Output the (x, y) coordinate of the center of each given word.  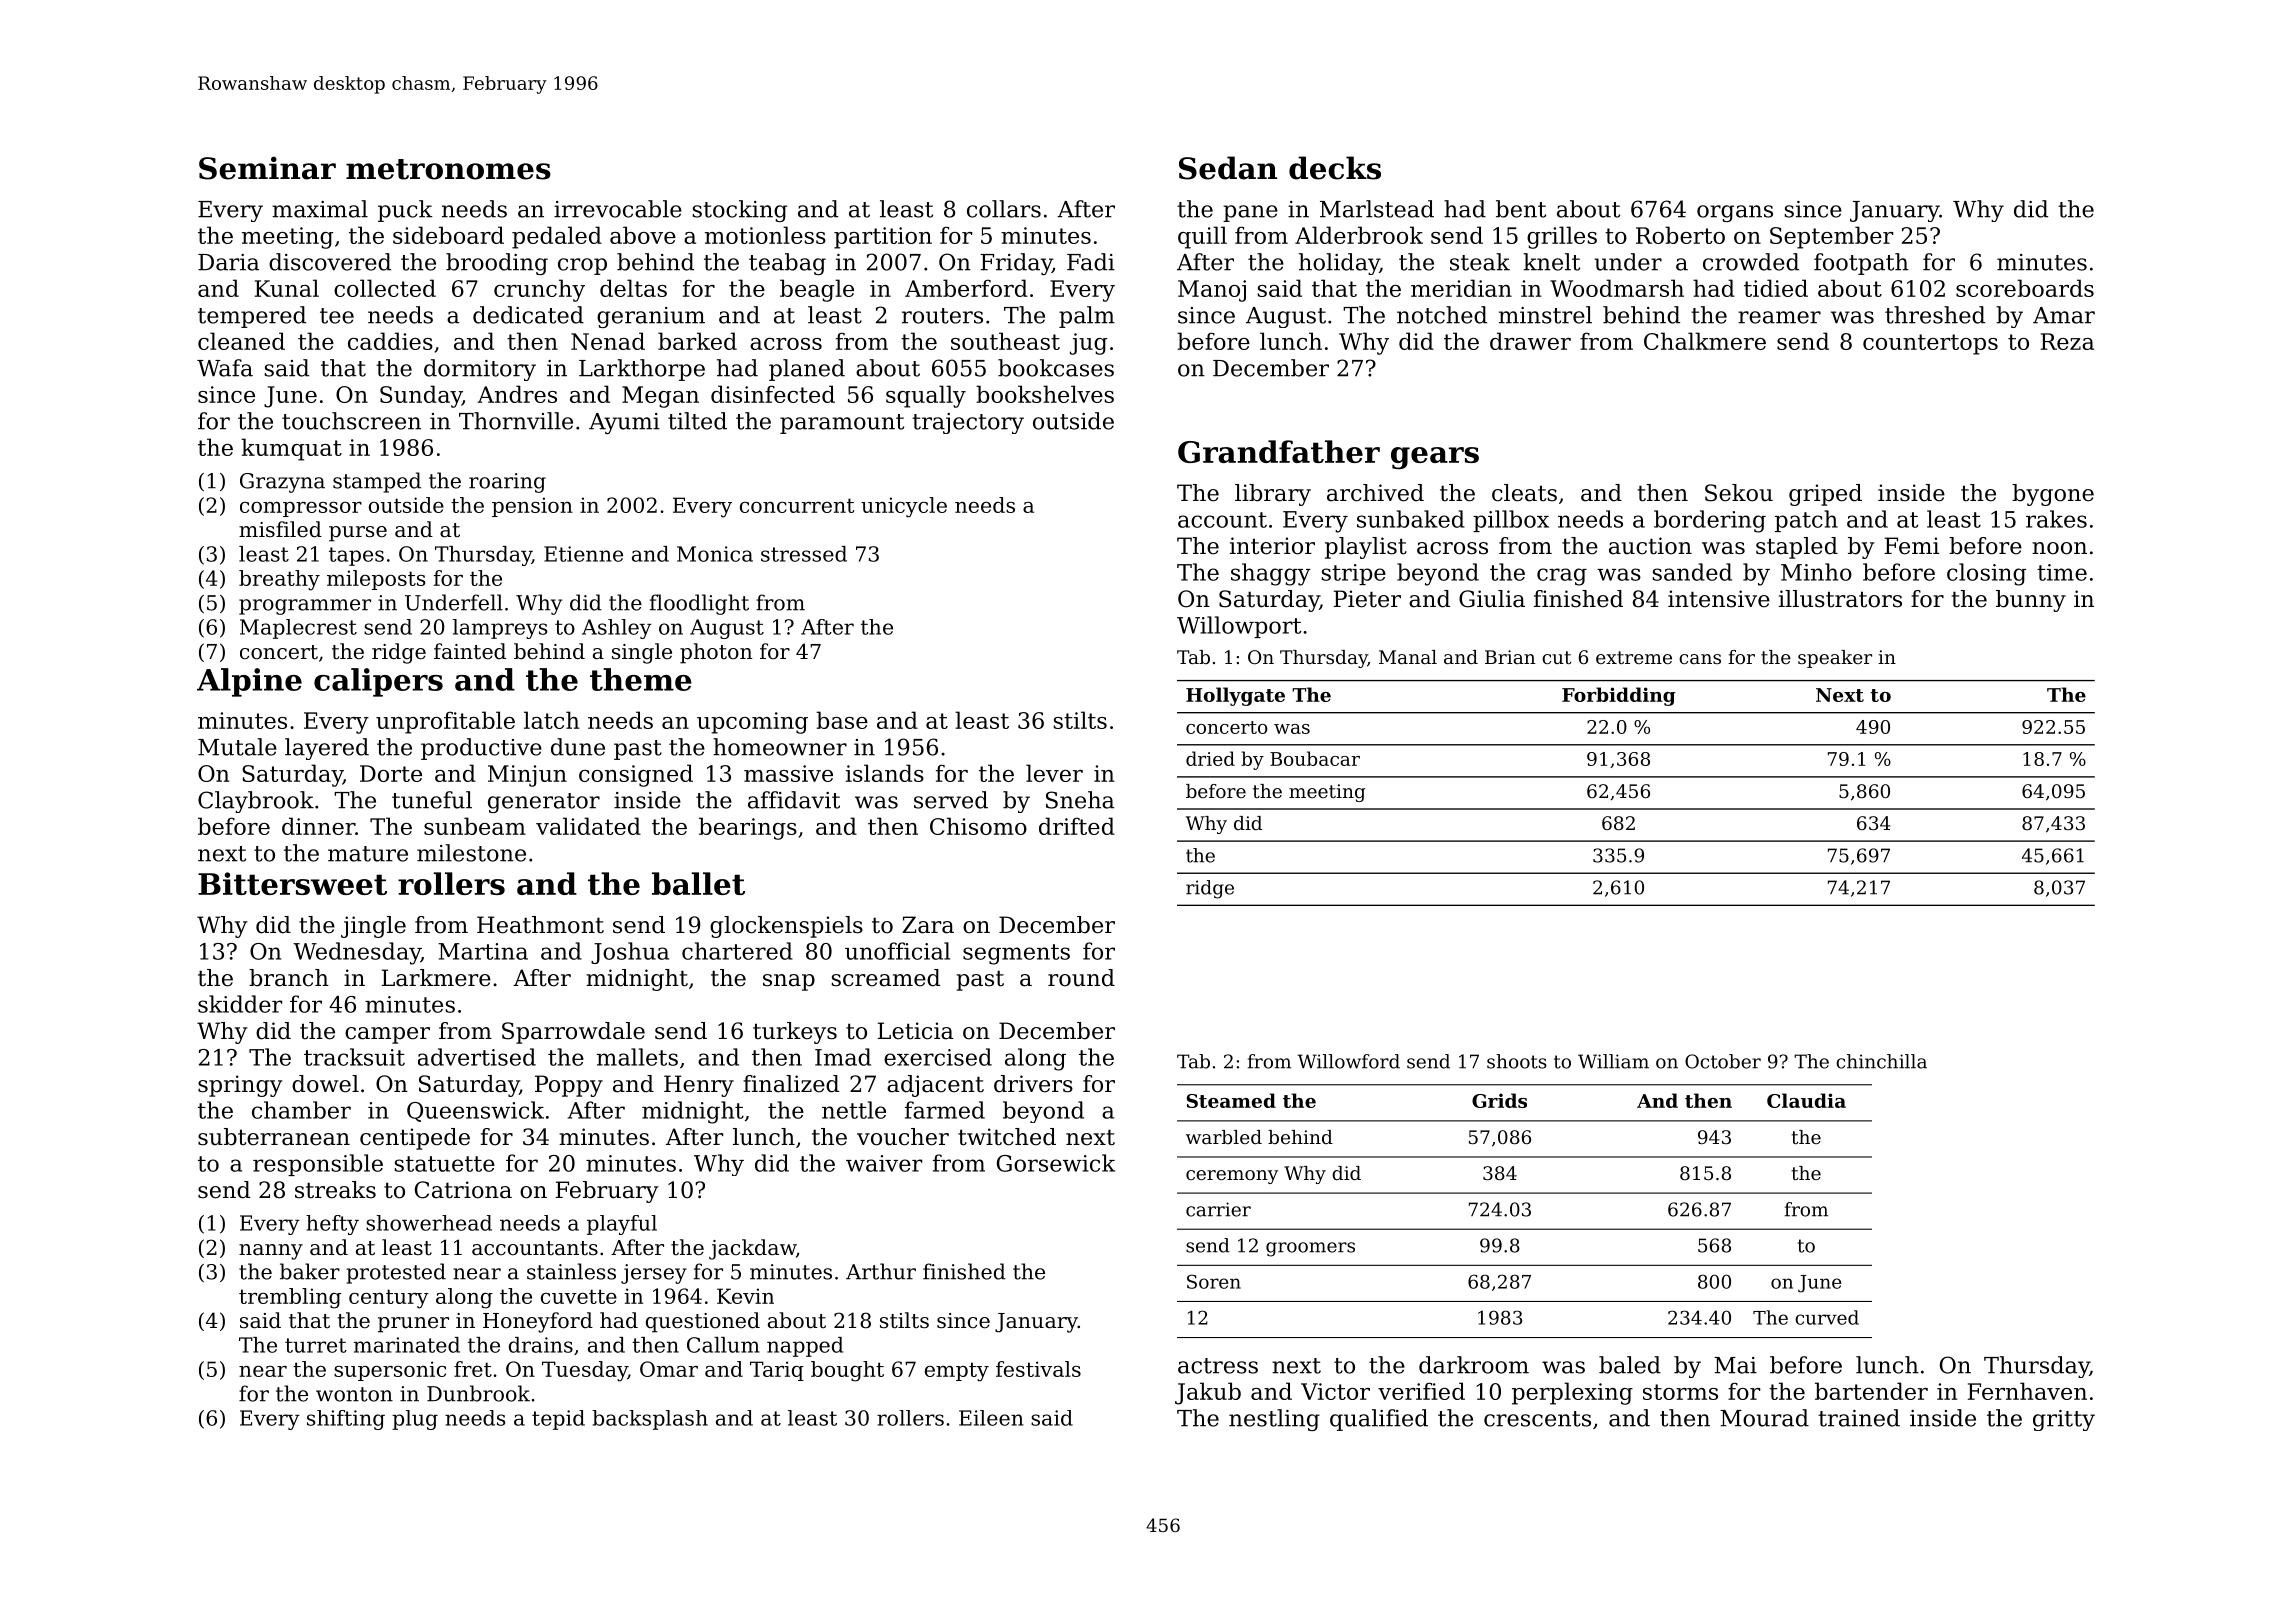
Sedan (1228, 168)
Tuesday (585, 1371)
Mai (1735, 1365)
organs (1735, 213)
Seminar (267, 168)
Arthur (881, 1271)
